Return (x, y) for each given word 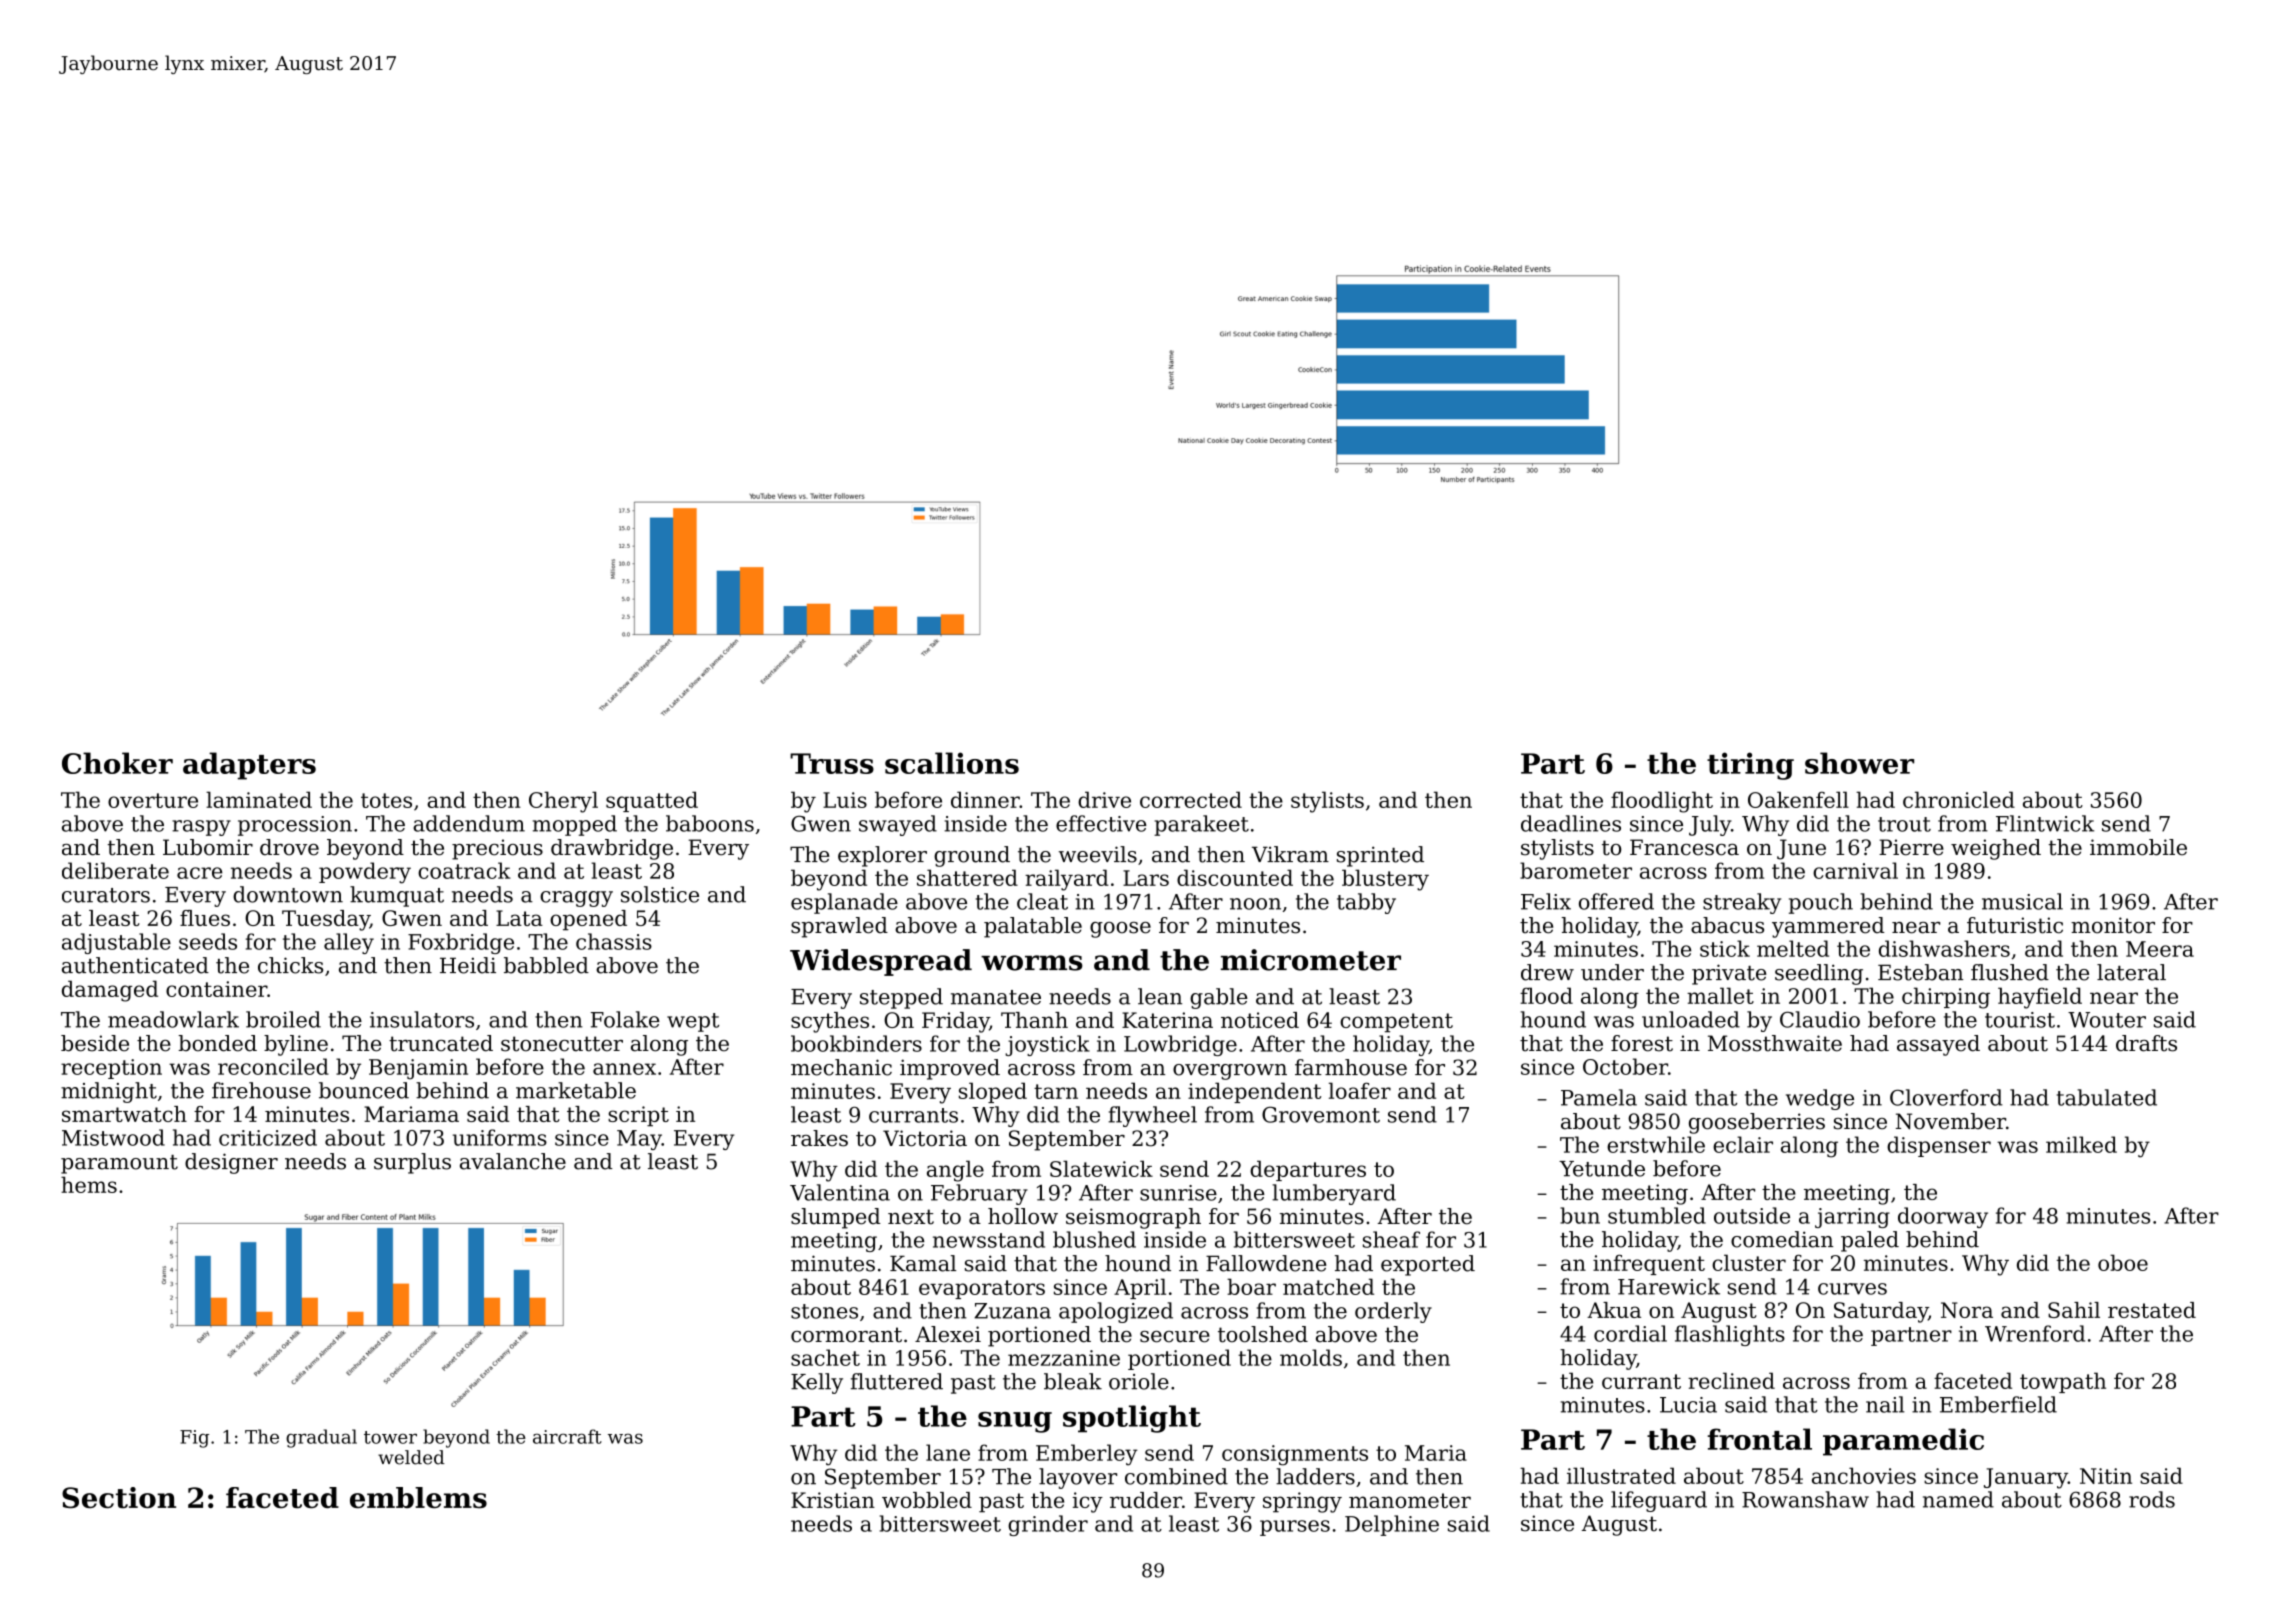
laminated (259, 799)
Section (119, 1498)
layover (1078, 1478)
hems (89, 1184)
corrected (1191, 799)
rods (2152, 1499)
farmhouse (1351, 1067)
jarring (1852, 1218)
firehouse (261, 1090)
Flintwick (2045, 823)
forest (1642, 1043)
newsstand (989, 1239)
